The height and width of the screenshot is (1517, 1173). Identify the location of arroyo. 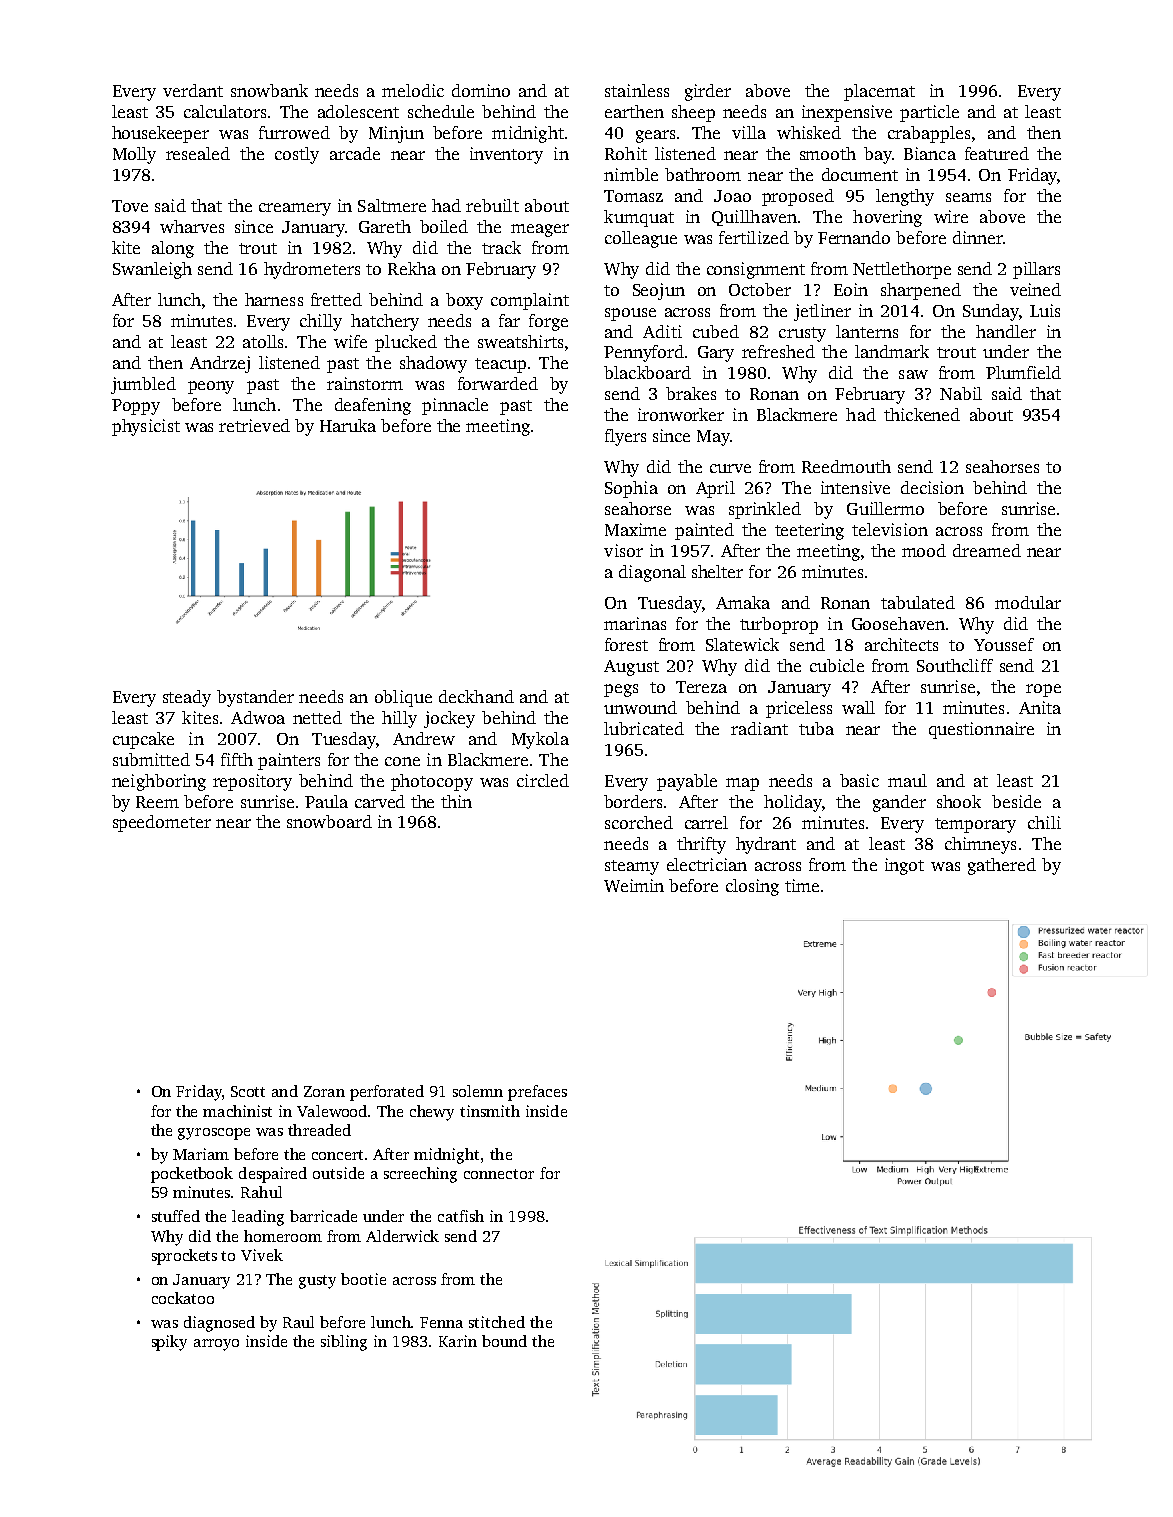
(216, 1345).
